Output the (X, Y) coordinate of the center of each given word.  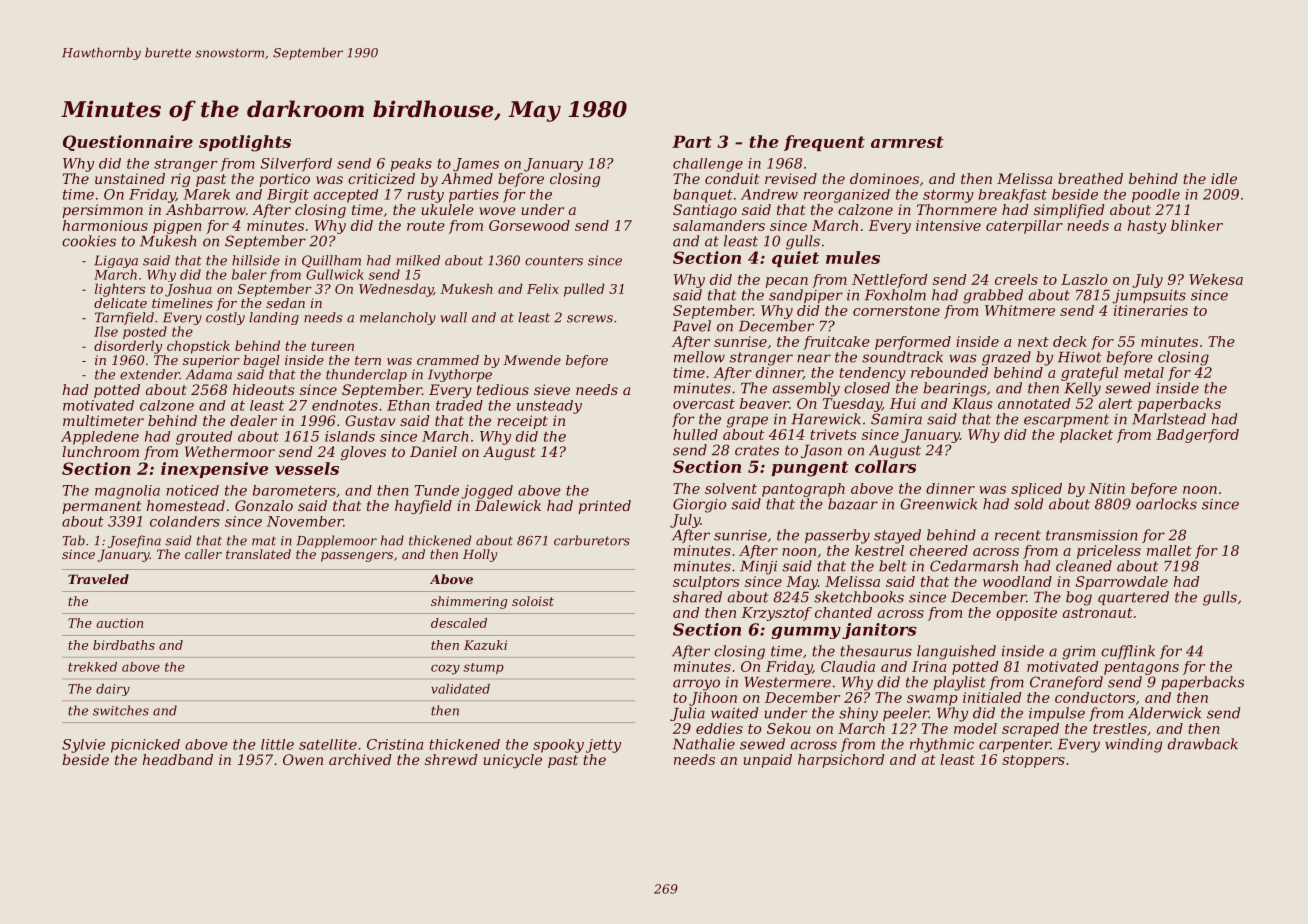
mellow (699, 357)
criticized (381, 179)
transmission (1091, 535)
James (476, 165)
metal (1144, 372)
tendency (872, 374)
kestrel (879, 550)
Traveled (98, 579)
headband (178, 759)
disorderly (128, 347)
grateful (1089, 374)
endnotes (345, 405)
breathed (1090, 178)
